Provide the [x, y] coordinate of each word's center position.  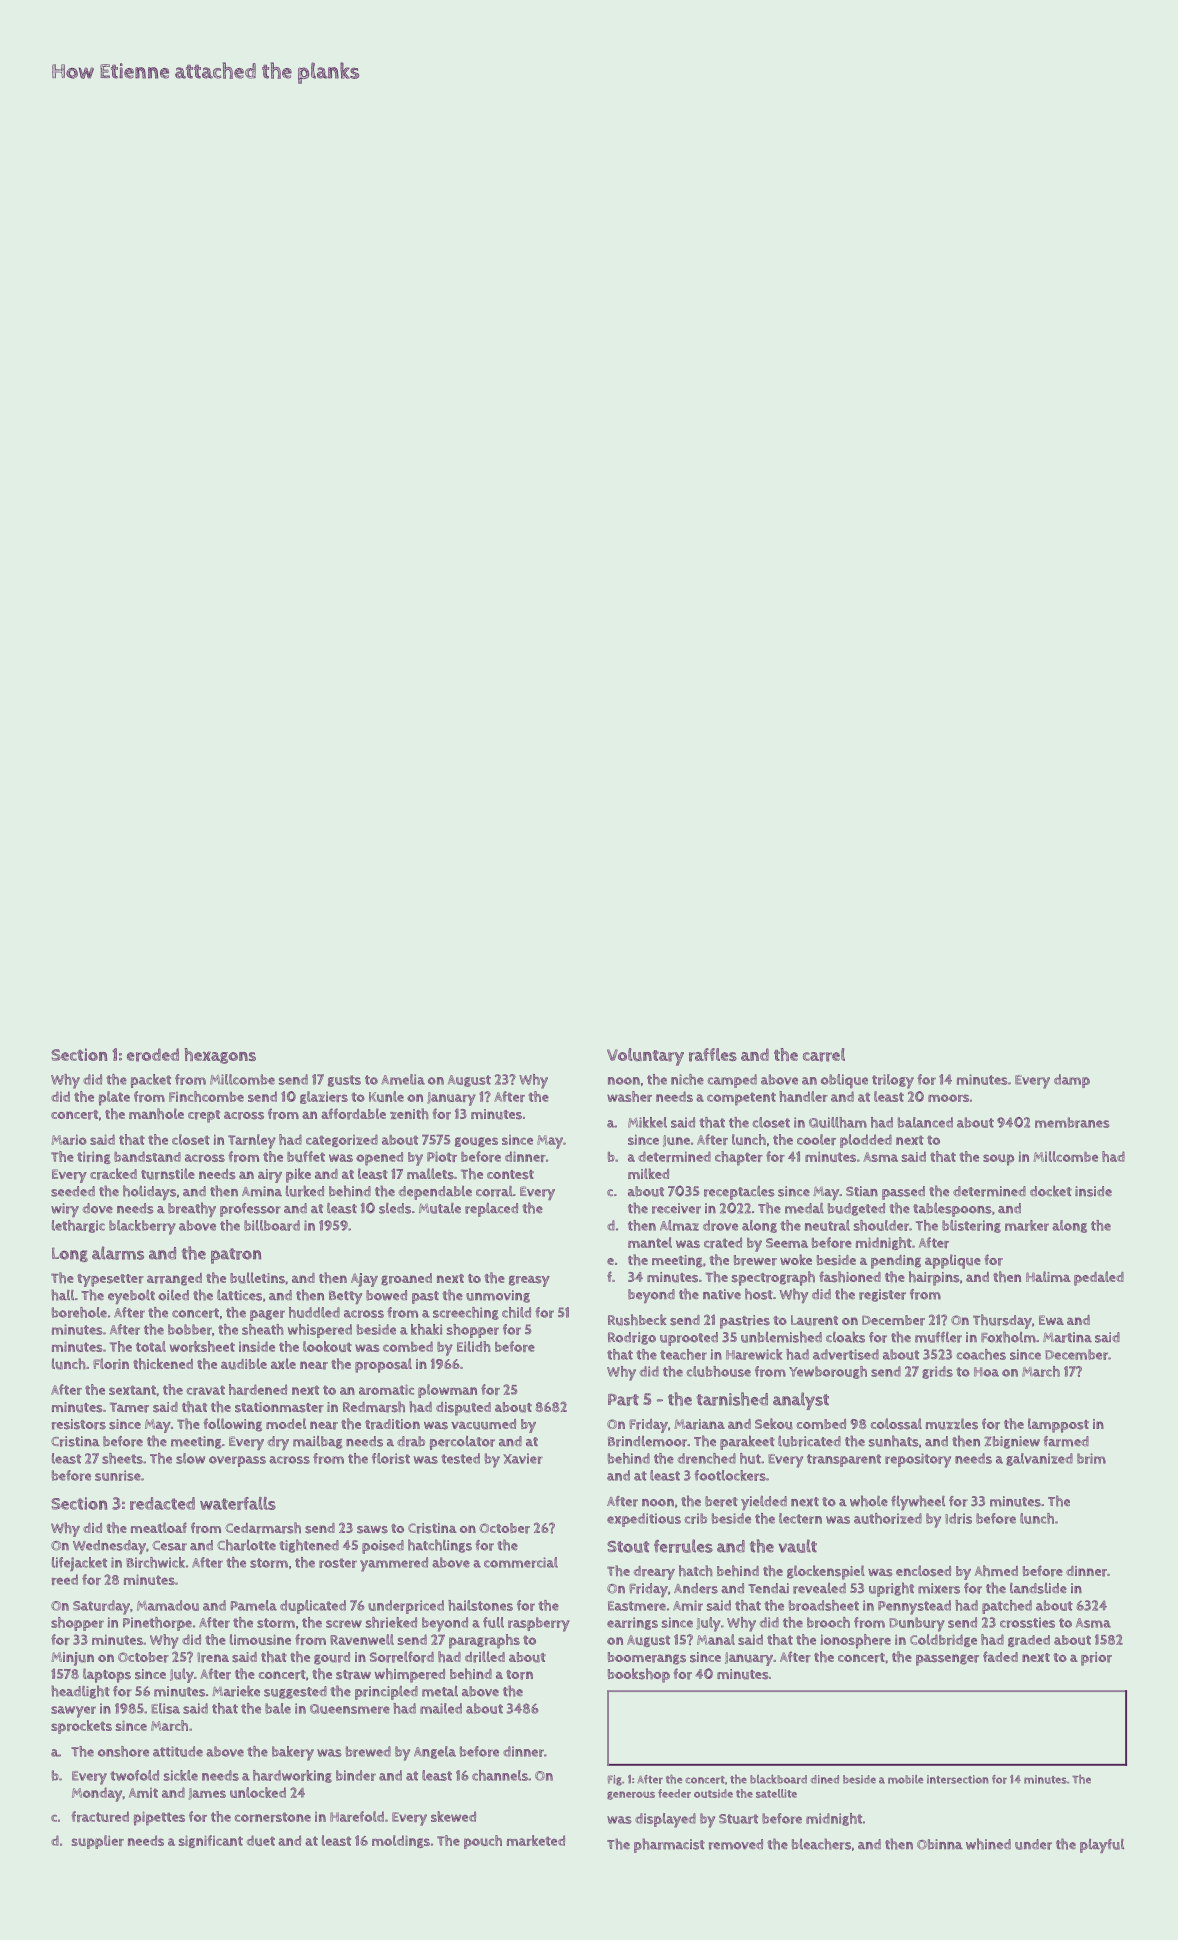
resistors [79, 1424]
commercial [521, 1562]
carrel [824, 1055]
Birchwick [155, 1562]
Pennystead [914, 1607]
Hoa [986, 1372]
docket [1051, 1191]
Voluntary [645, 1057]
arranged [174, 1279]
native [722, 1294]
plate [114, 1098]
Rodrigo [632, 1338]
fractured [100, 1816]
